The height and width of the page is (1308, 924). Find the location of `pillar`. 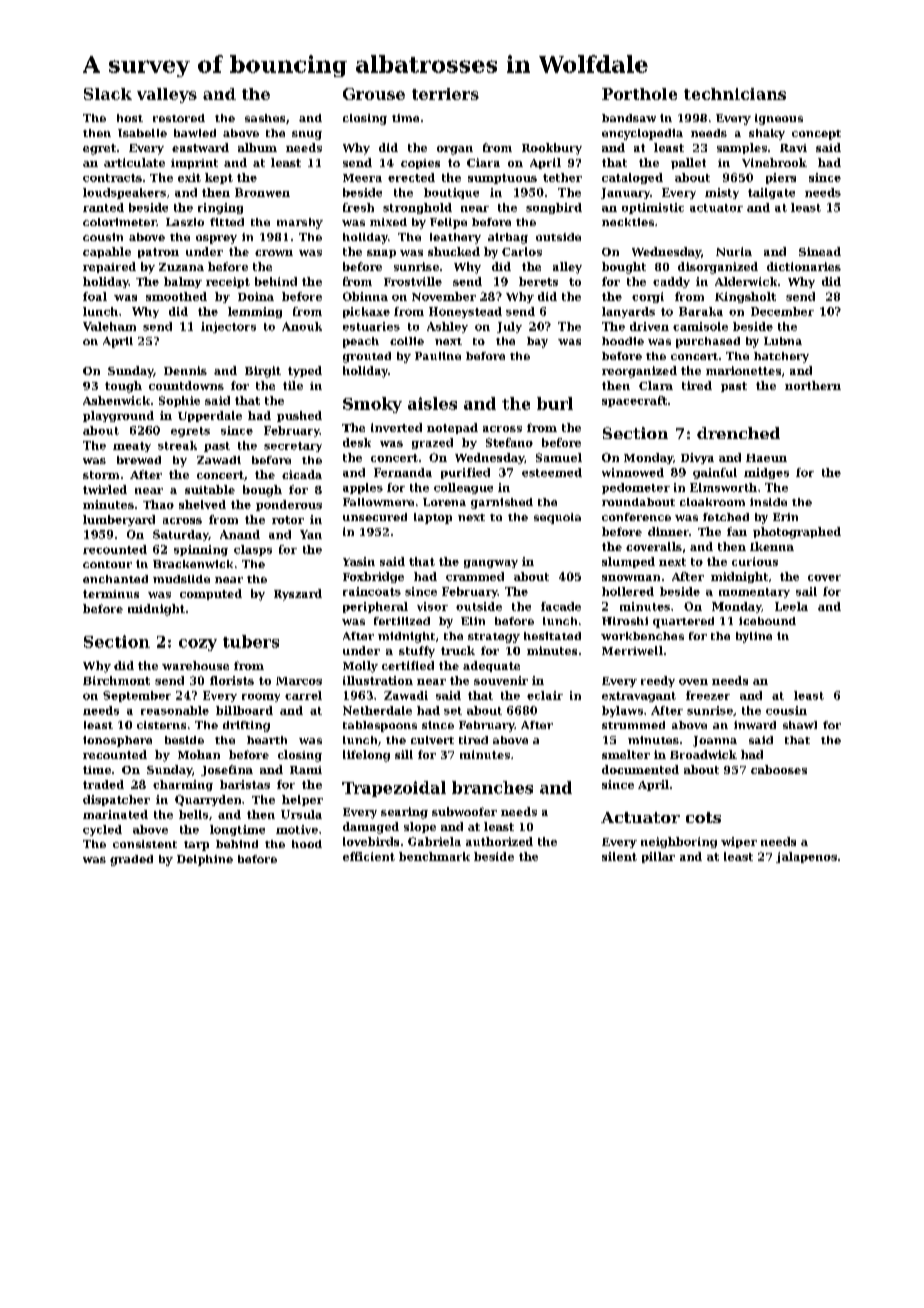

pillar is located at coordinates (658, 857).
